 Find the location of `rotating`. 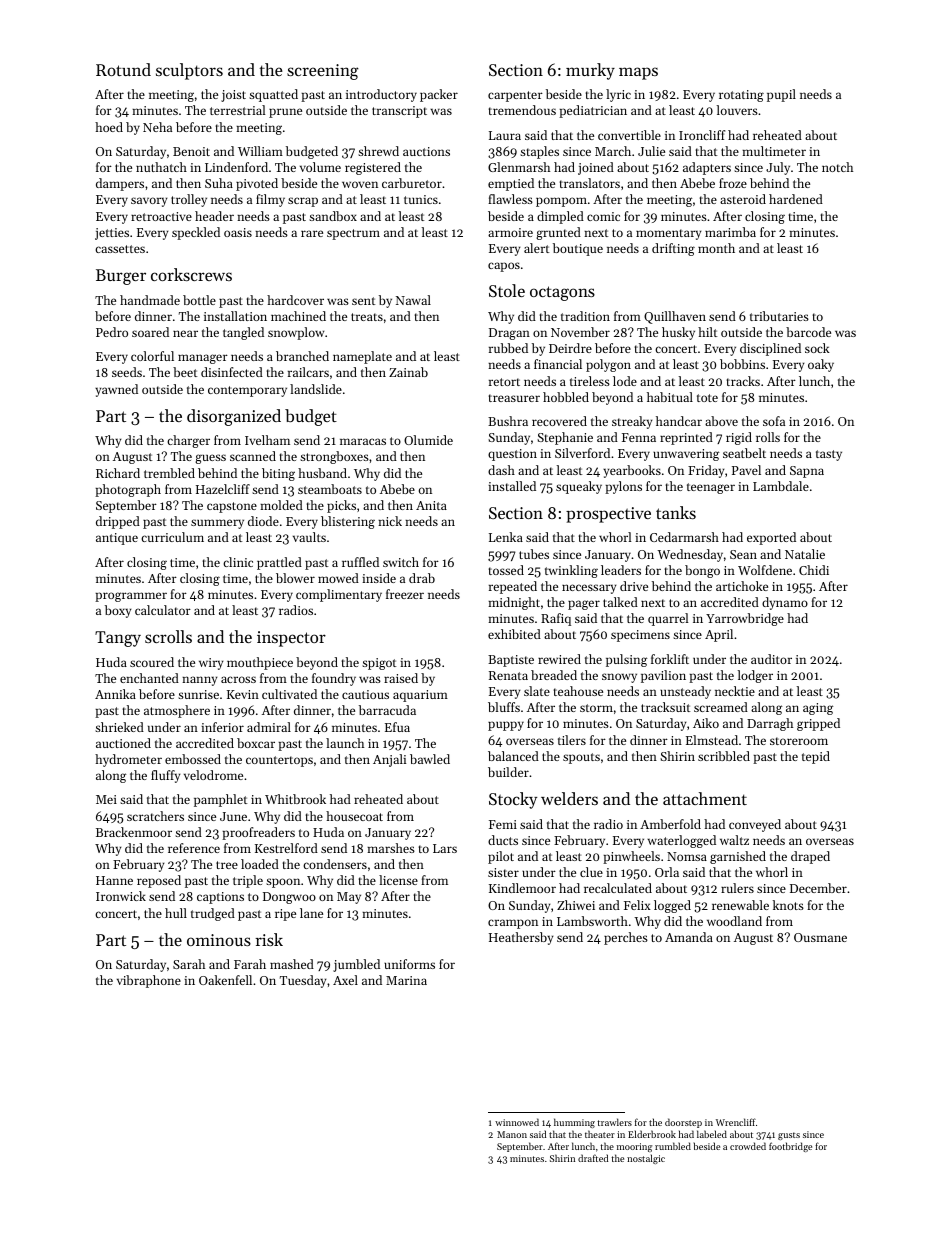

rotating is located at coordinates (741, 96).
